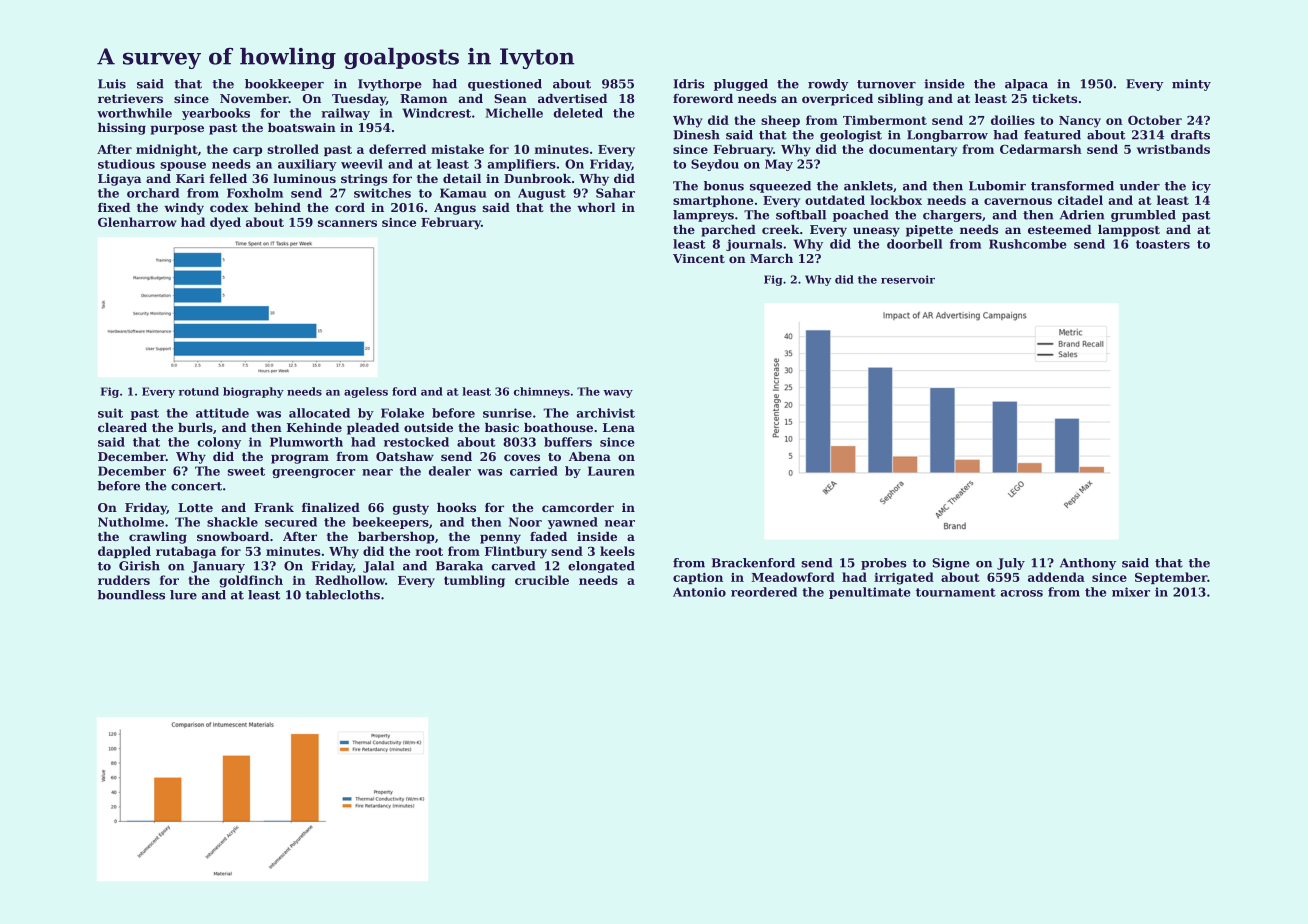 The height and width of the image is (924, 1308). I want to click on Lena, so click(619, 427).
